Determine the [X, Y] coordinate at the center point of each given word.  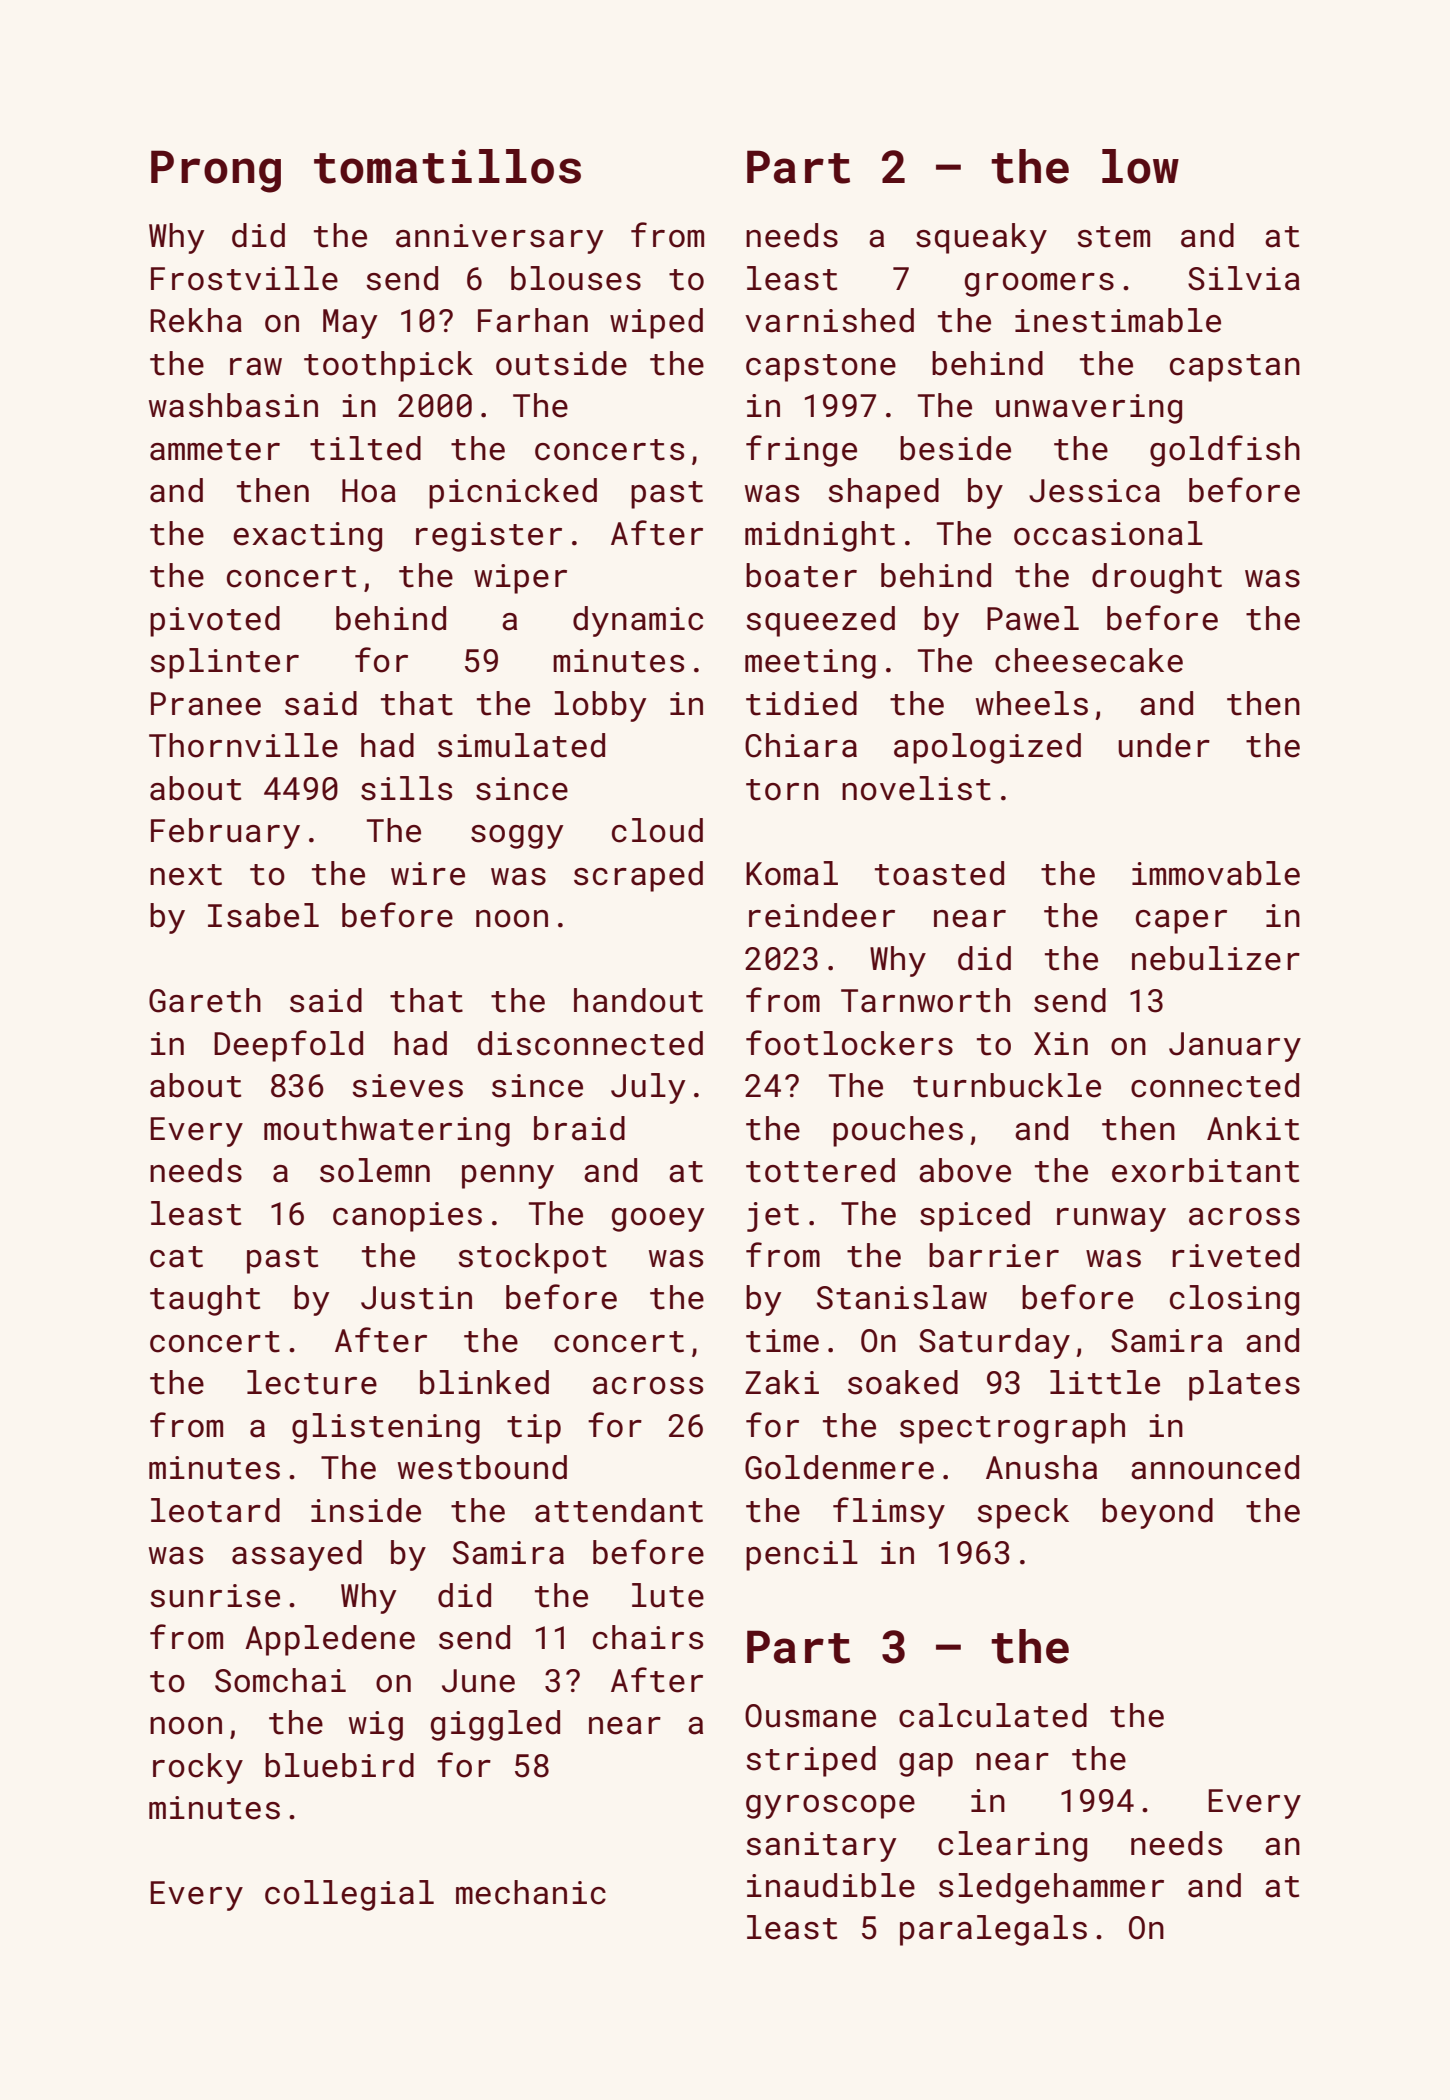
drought [1157, 578]
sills [406, 788]
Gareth [205, 1000]
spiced [975, 1216]
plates [1244, 1385]
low [1140, 166]
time [782, 1341]
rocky [198, 1768]
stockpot [532, 1258]
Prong [216, 171]
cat [176, 1257]
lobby [600, 706]
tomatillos [447, 166]
